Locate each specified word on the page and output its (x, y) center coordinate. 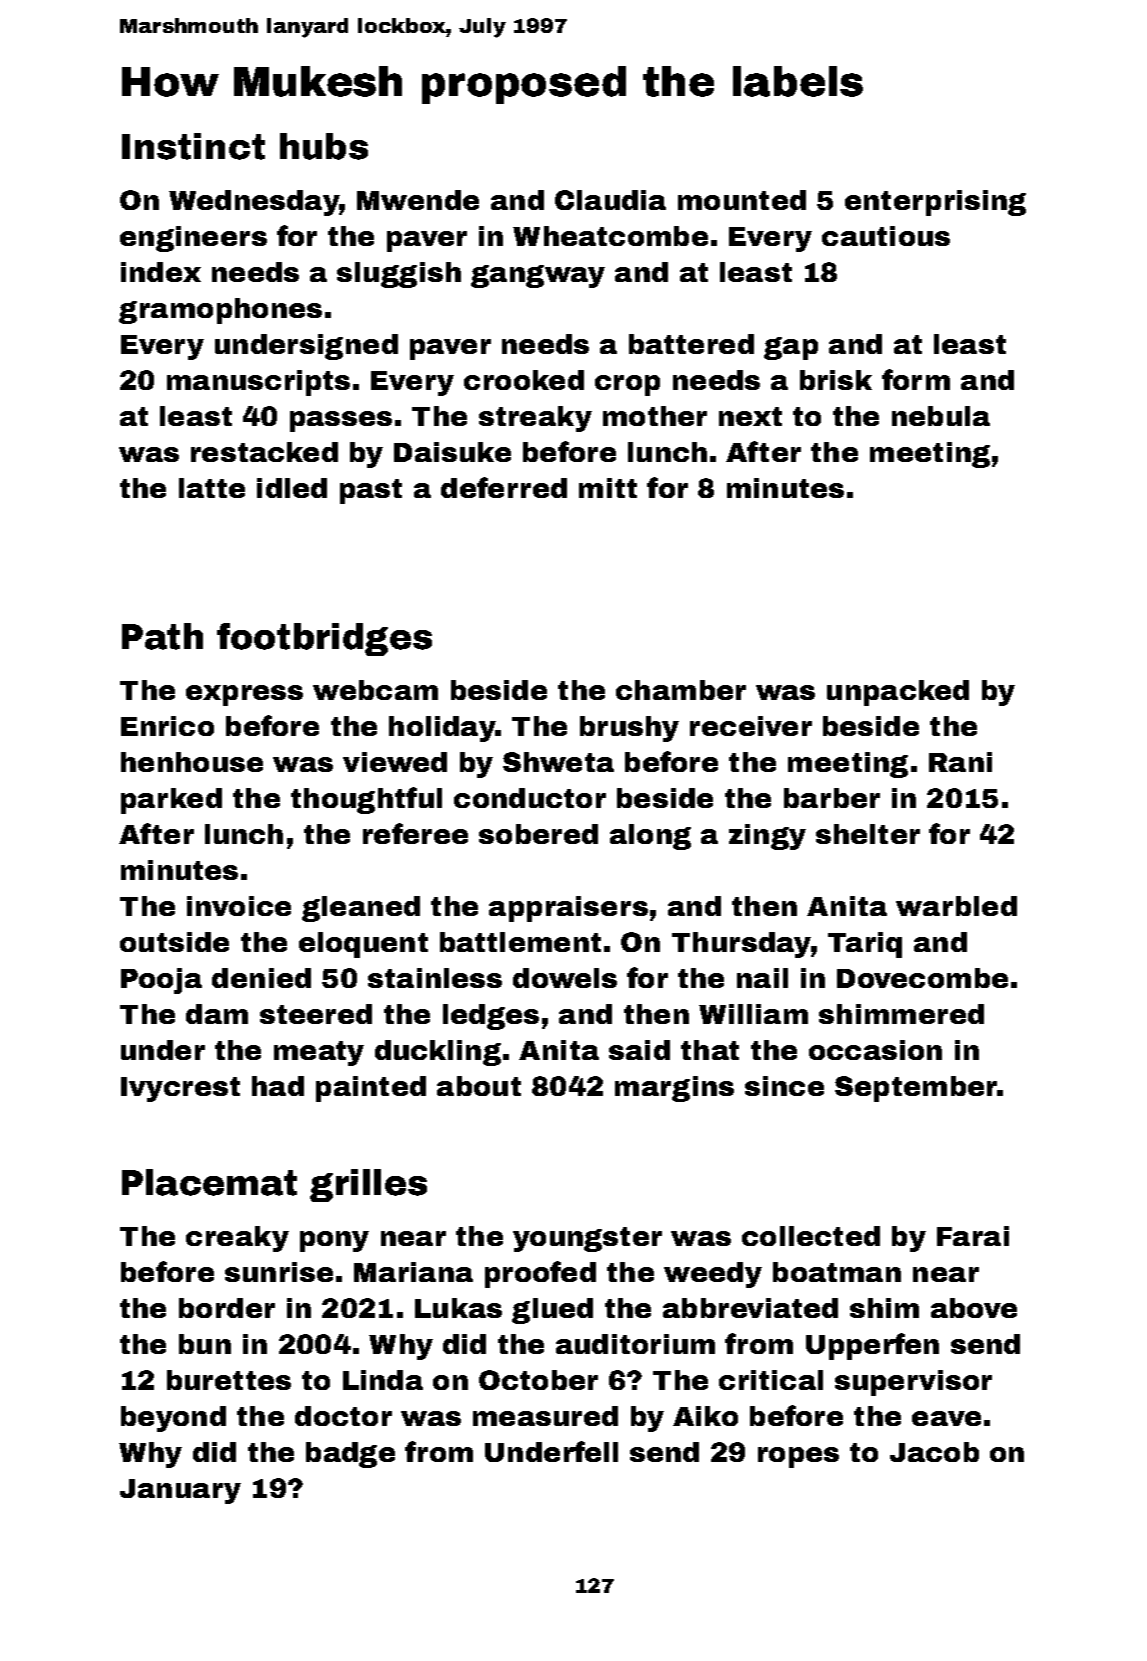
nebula (941, 416)
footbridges (324, 639)
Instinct (193, 146)
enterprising (935, 203)
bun (205, 1344)
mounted (742, 200)
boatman (837, 1272)
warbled (956, 906)
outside (174, 942)
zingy (767, 837)
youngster (587, 1239)
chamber (681, 690)
